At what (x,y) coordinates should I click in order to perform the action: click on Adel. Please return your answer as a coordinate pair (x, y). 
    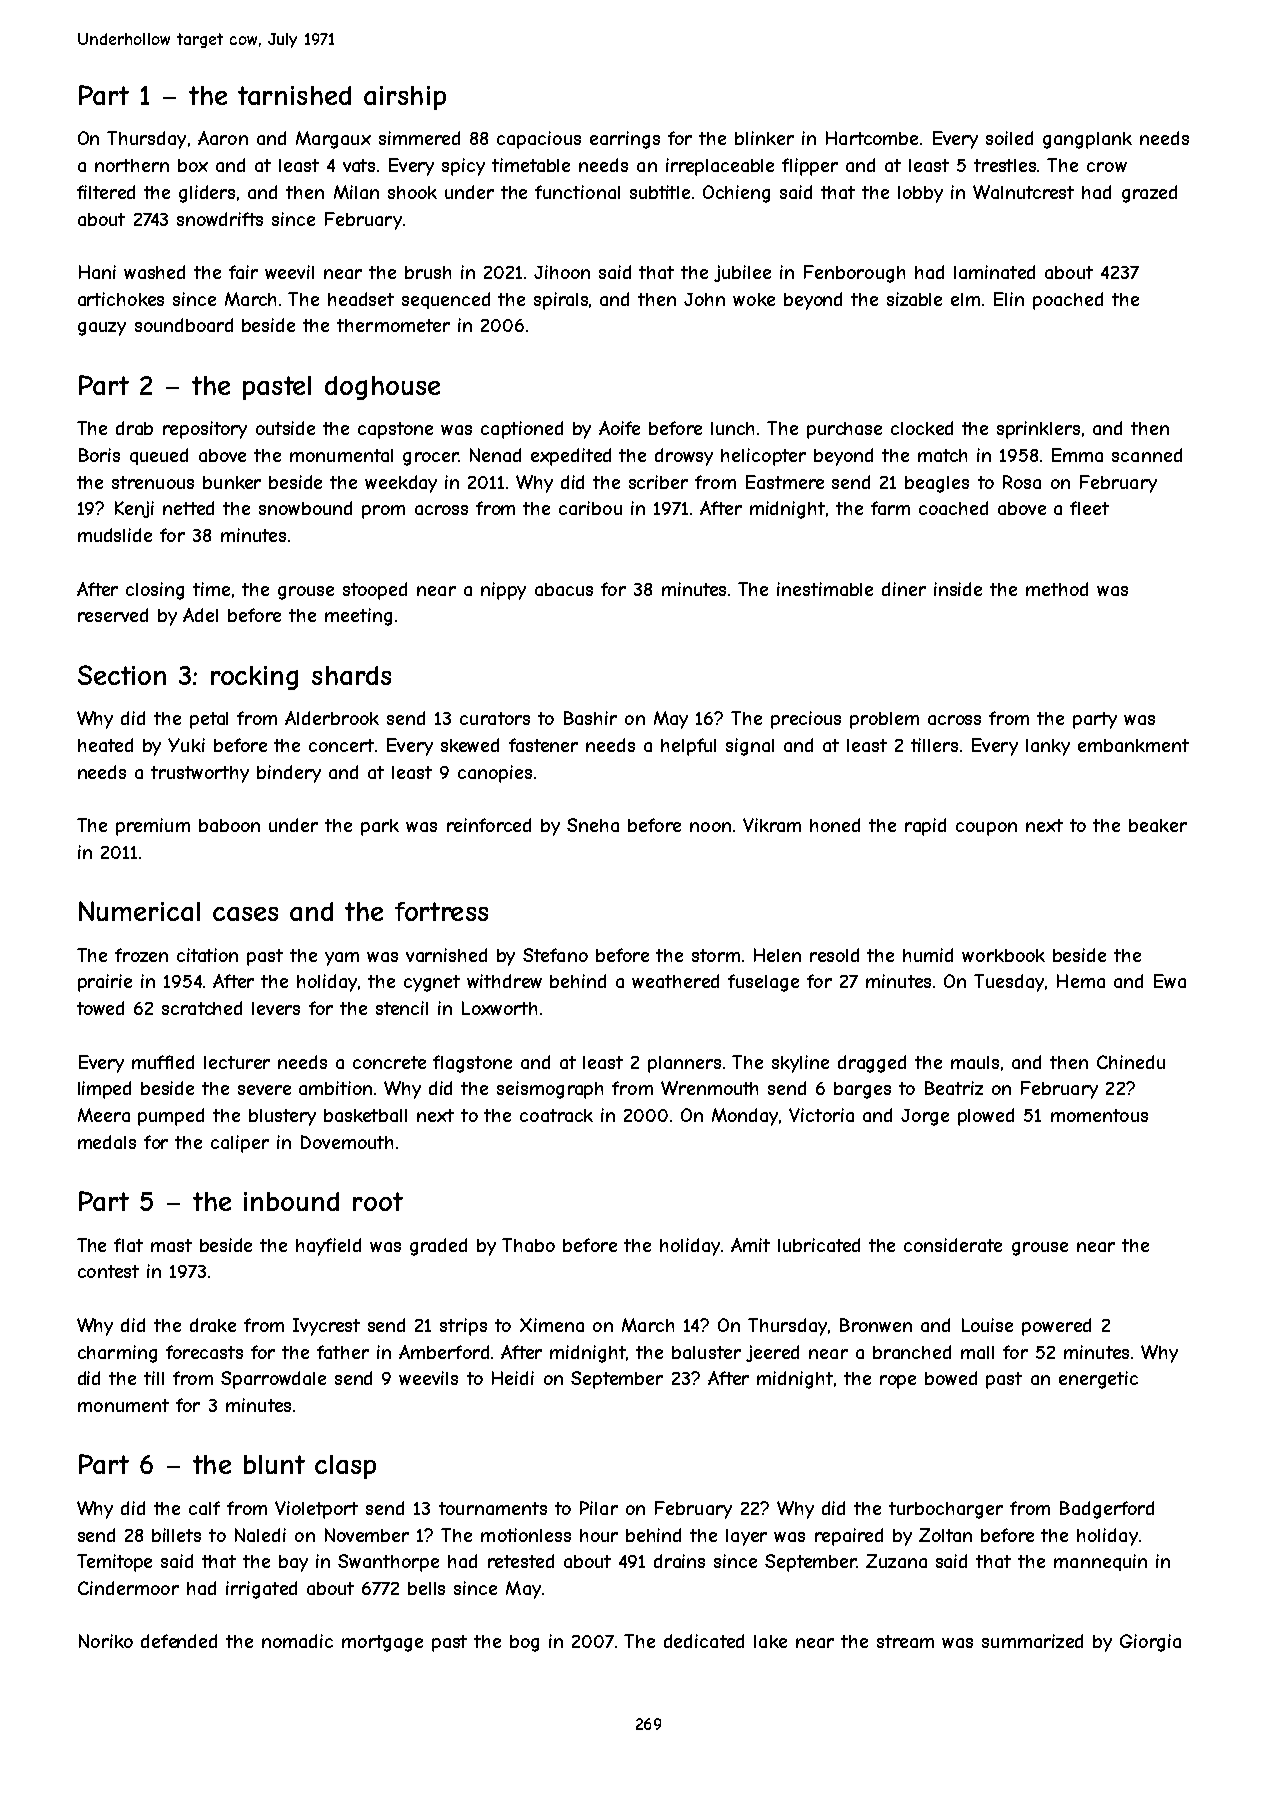
    Looking at the image, I should click on (200, 615).
